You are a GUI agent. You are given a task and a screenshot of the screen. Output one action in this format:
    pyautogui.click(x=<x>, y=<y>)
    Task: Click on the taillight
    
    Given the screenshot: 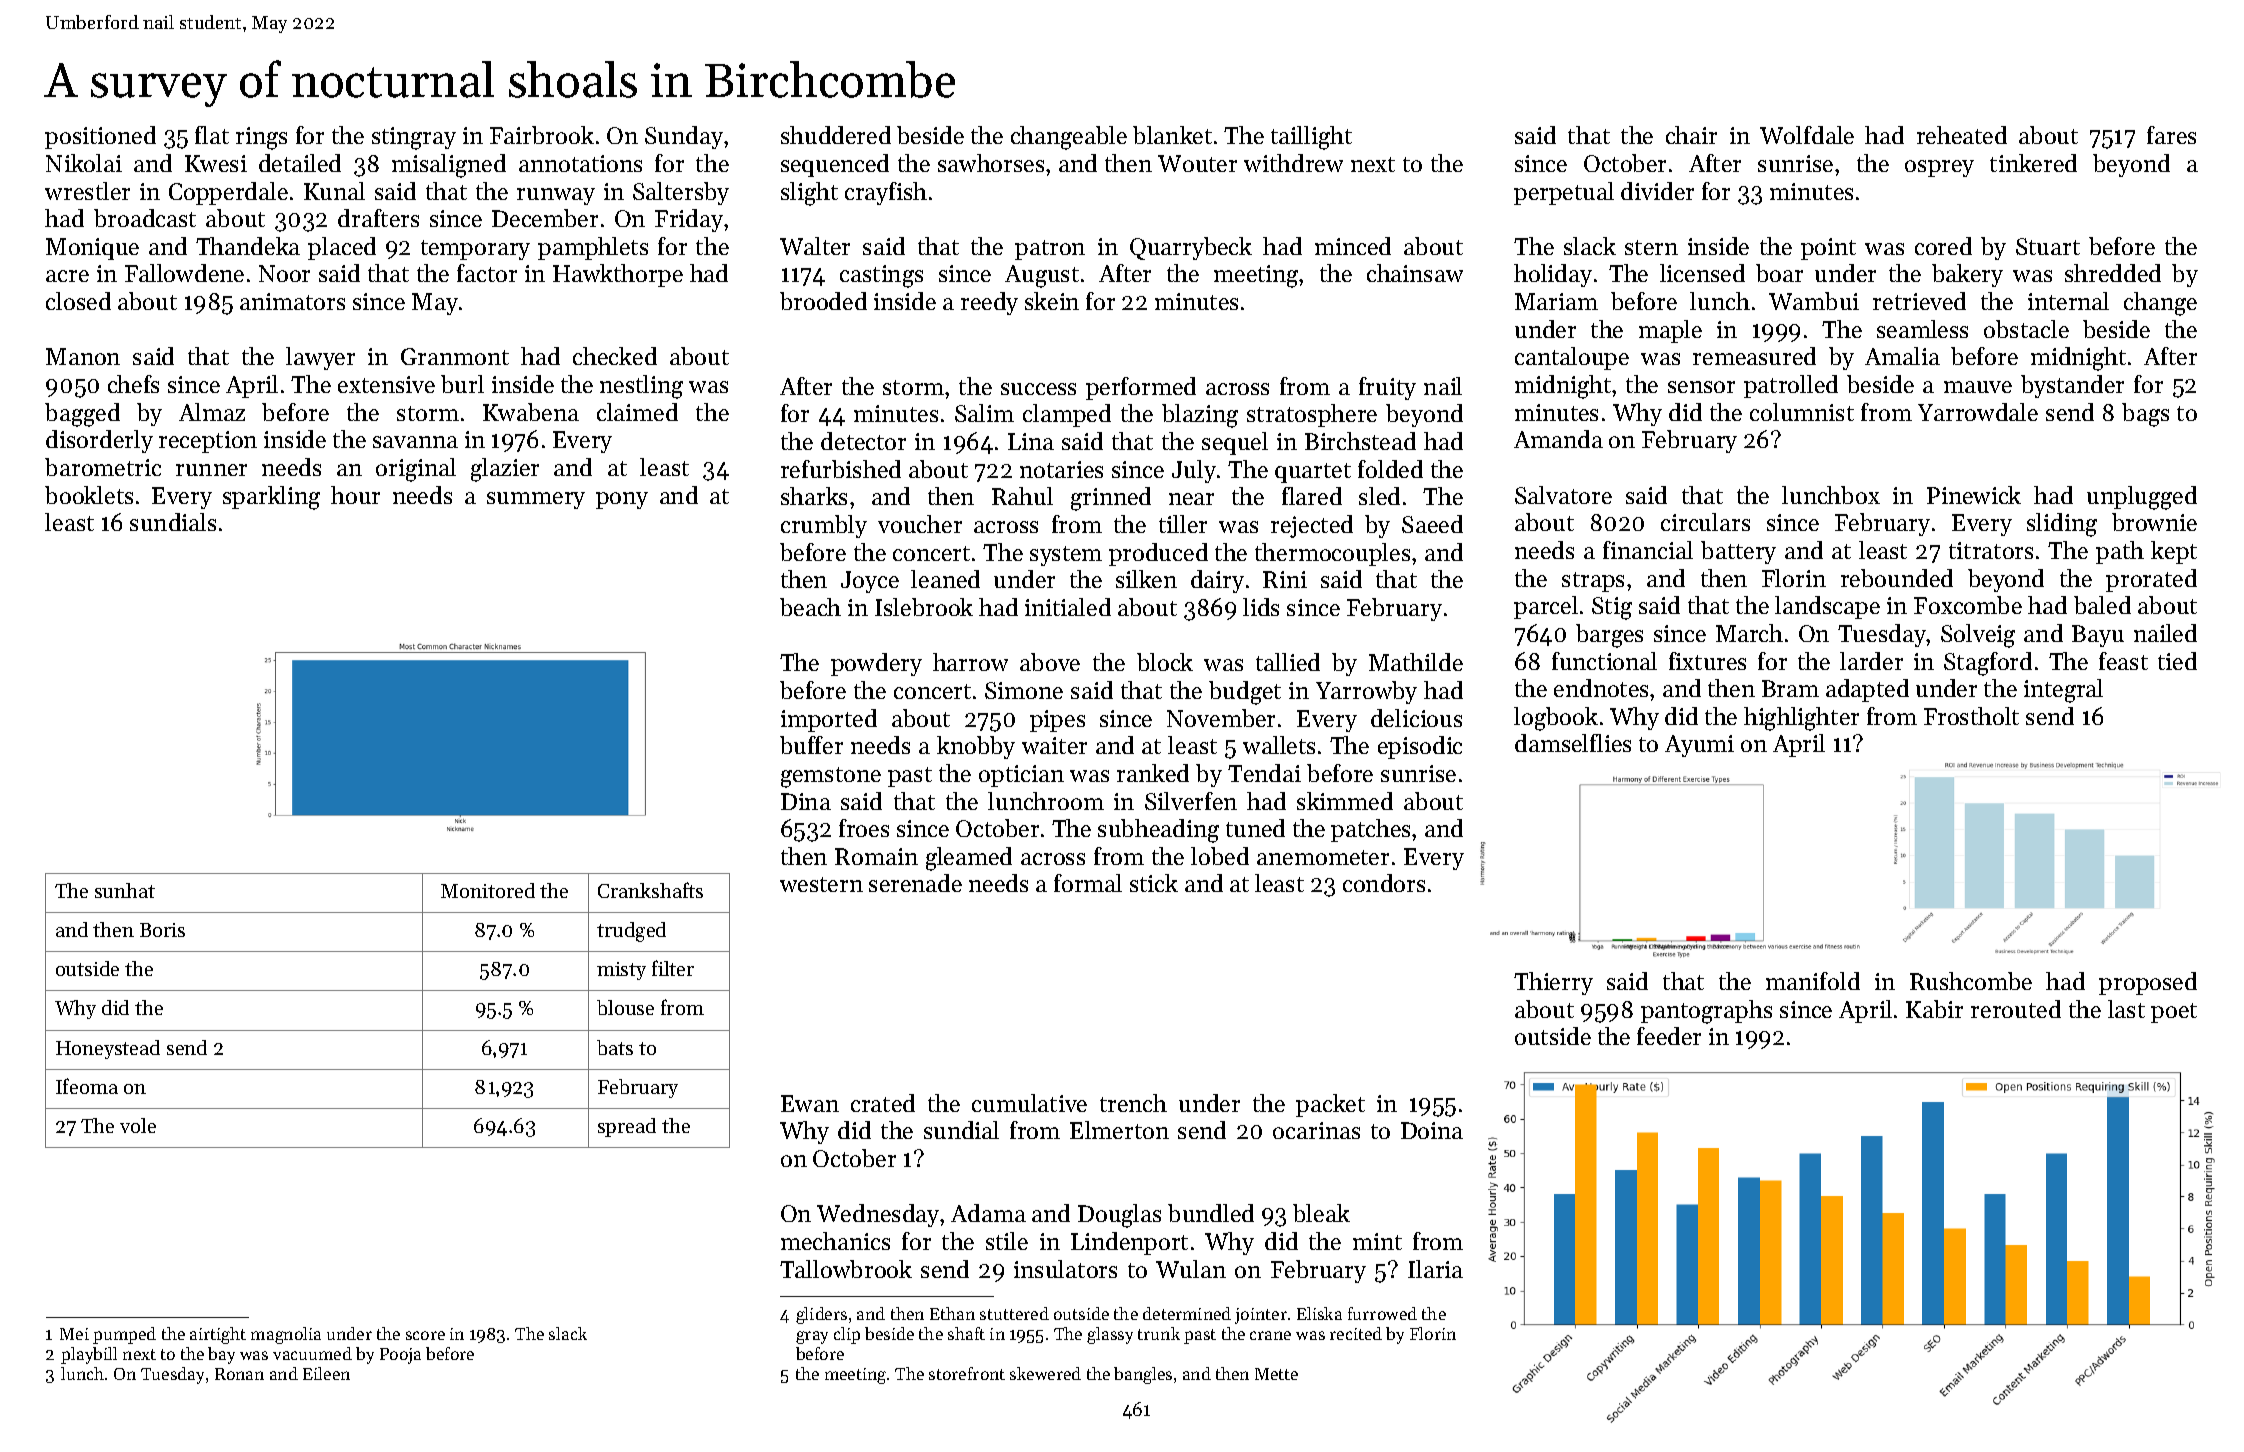 What is the action you would take?
    pyautogui.click(x=1311, y=138)
